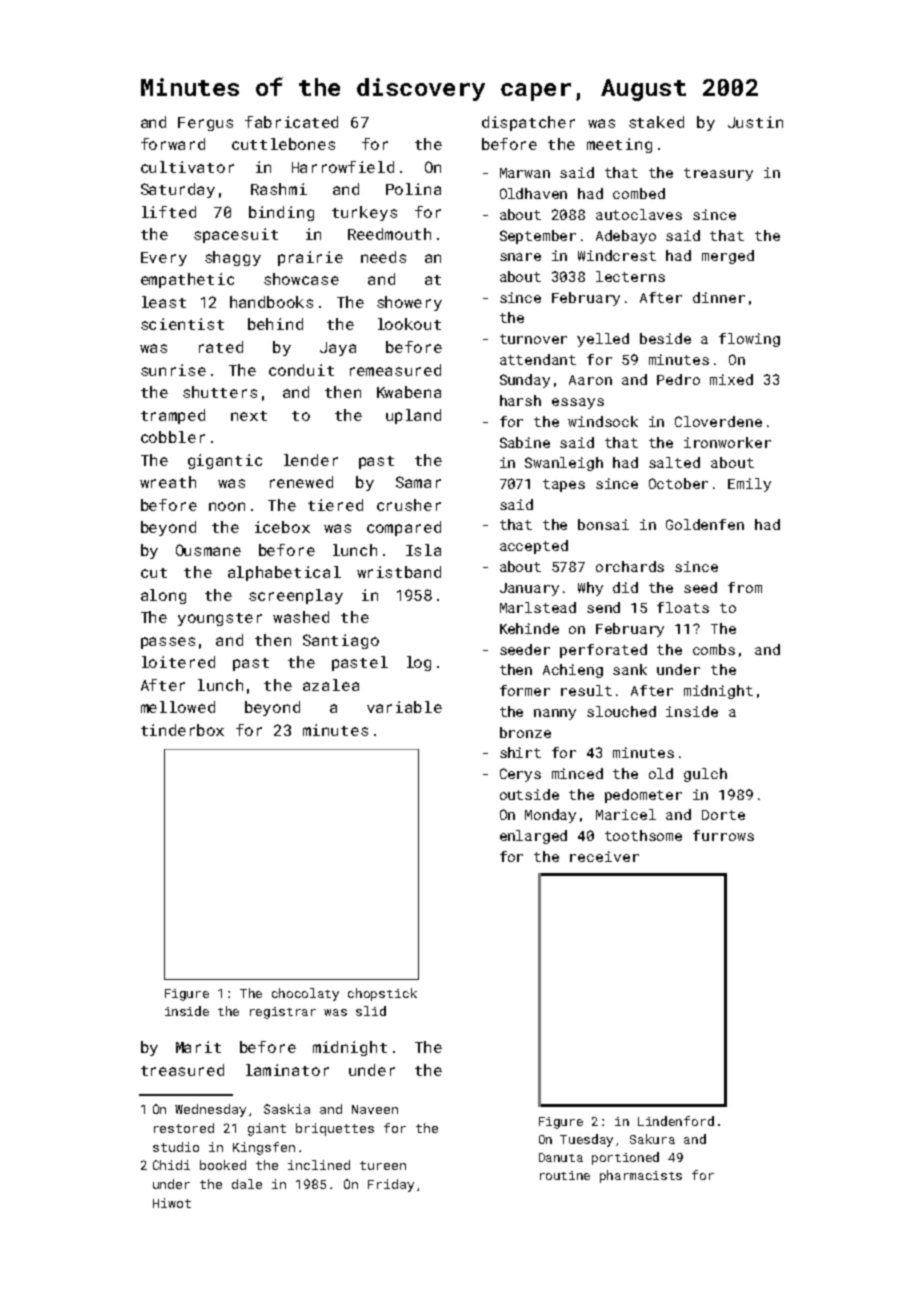  Describe the element at coordinates (529, 794) in the screenshot. I see `outside` at that location.
